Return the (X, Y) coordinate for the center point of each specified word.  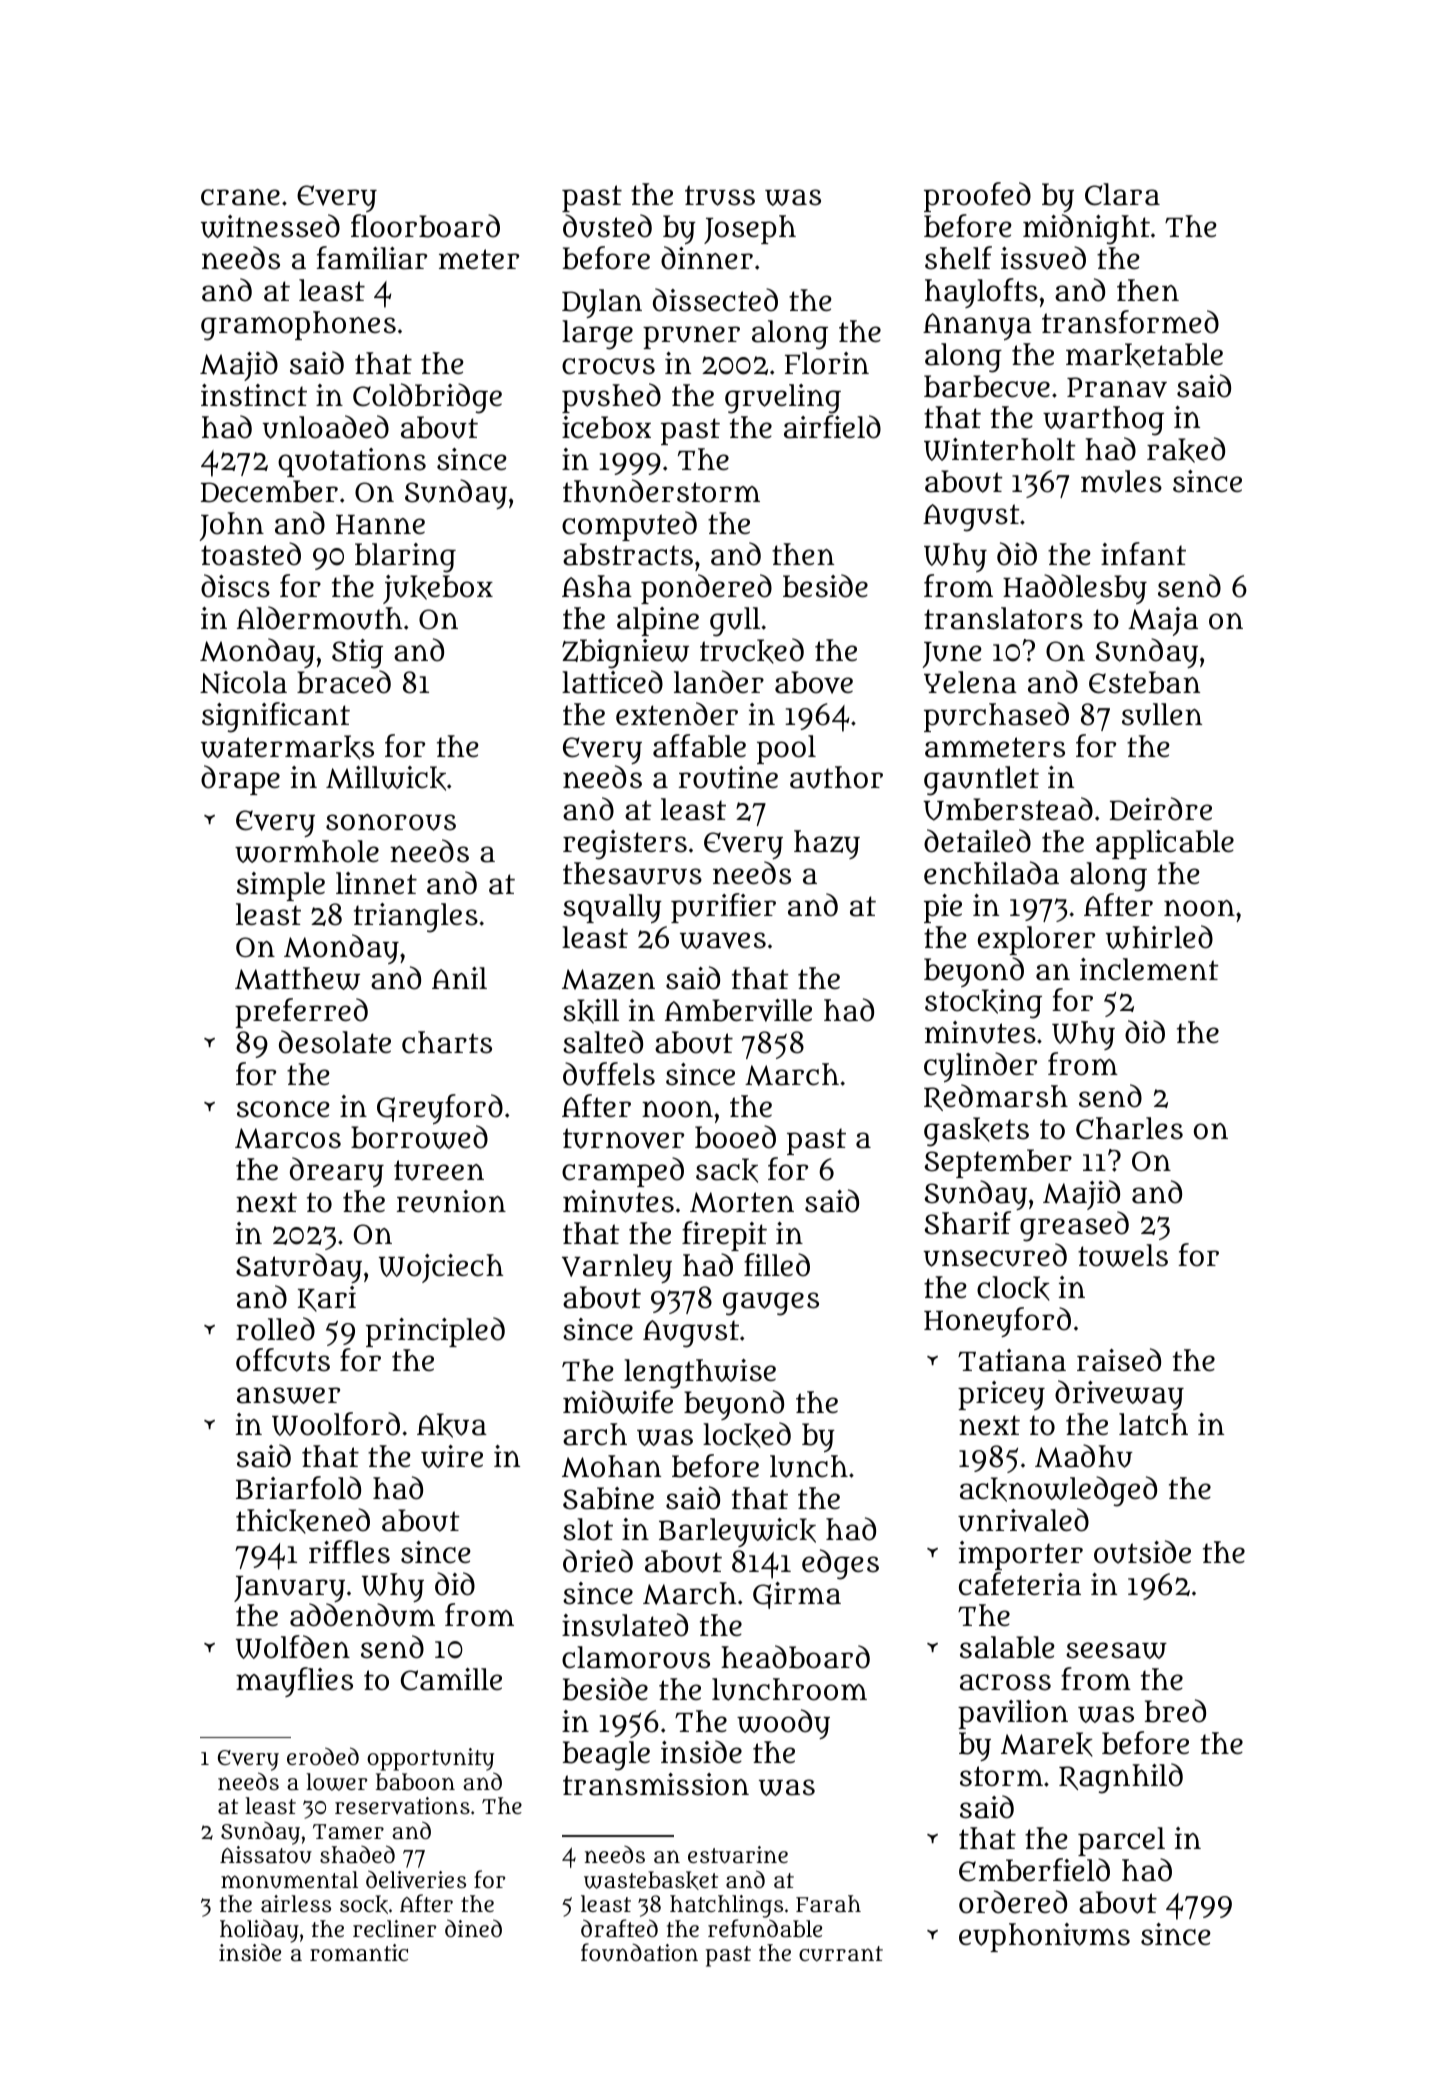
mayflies (294, 1682)
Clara (1122, 194)
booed (735, 1137)
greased (1074, 1226)
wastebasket (651, 1880)
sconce (283, 1109)
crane (240, 197)
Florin (827, 363)
